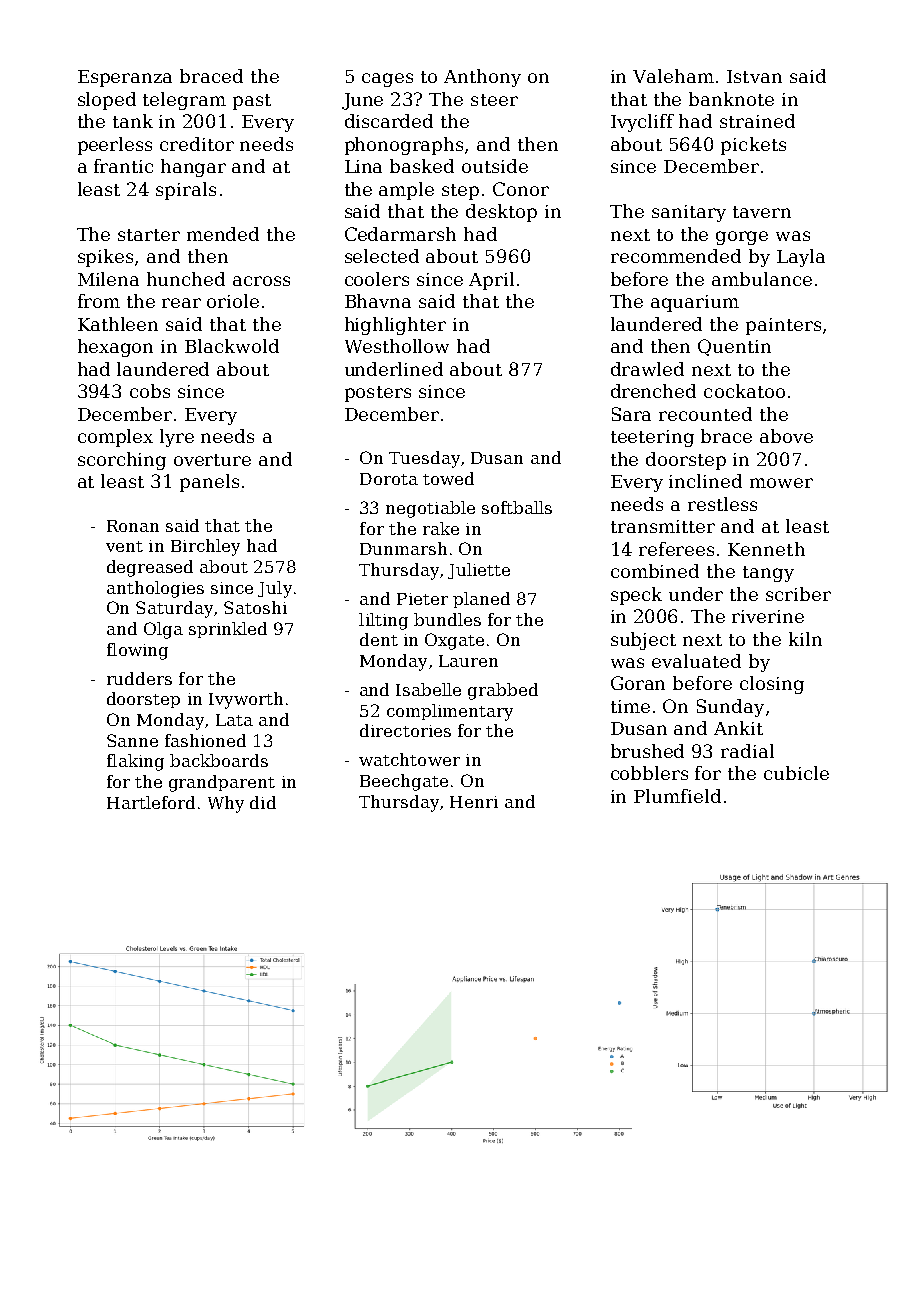  What do you see at coordinates (754, 76) in the document?
I see `Istvan` at bounding box center [754, 76].
